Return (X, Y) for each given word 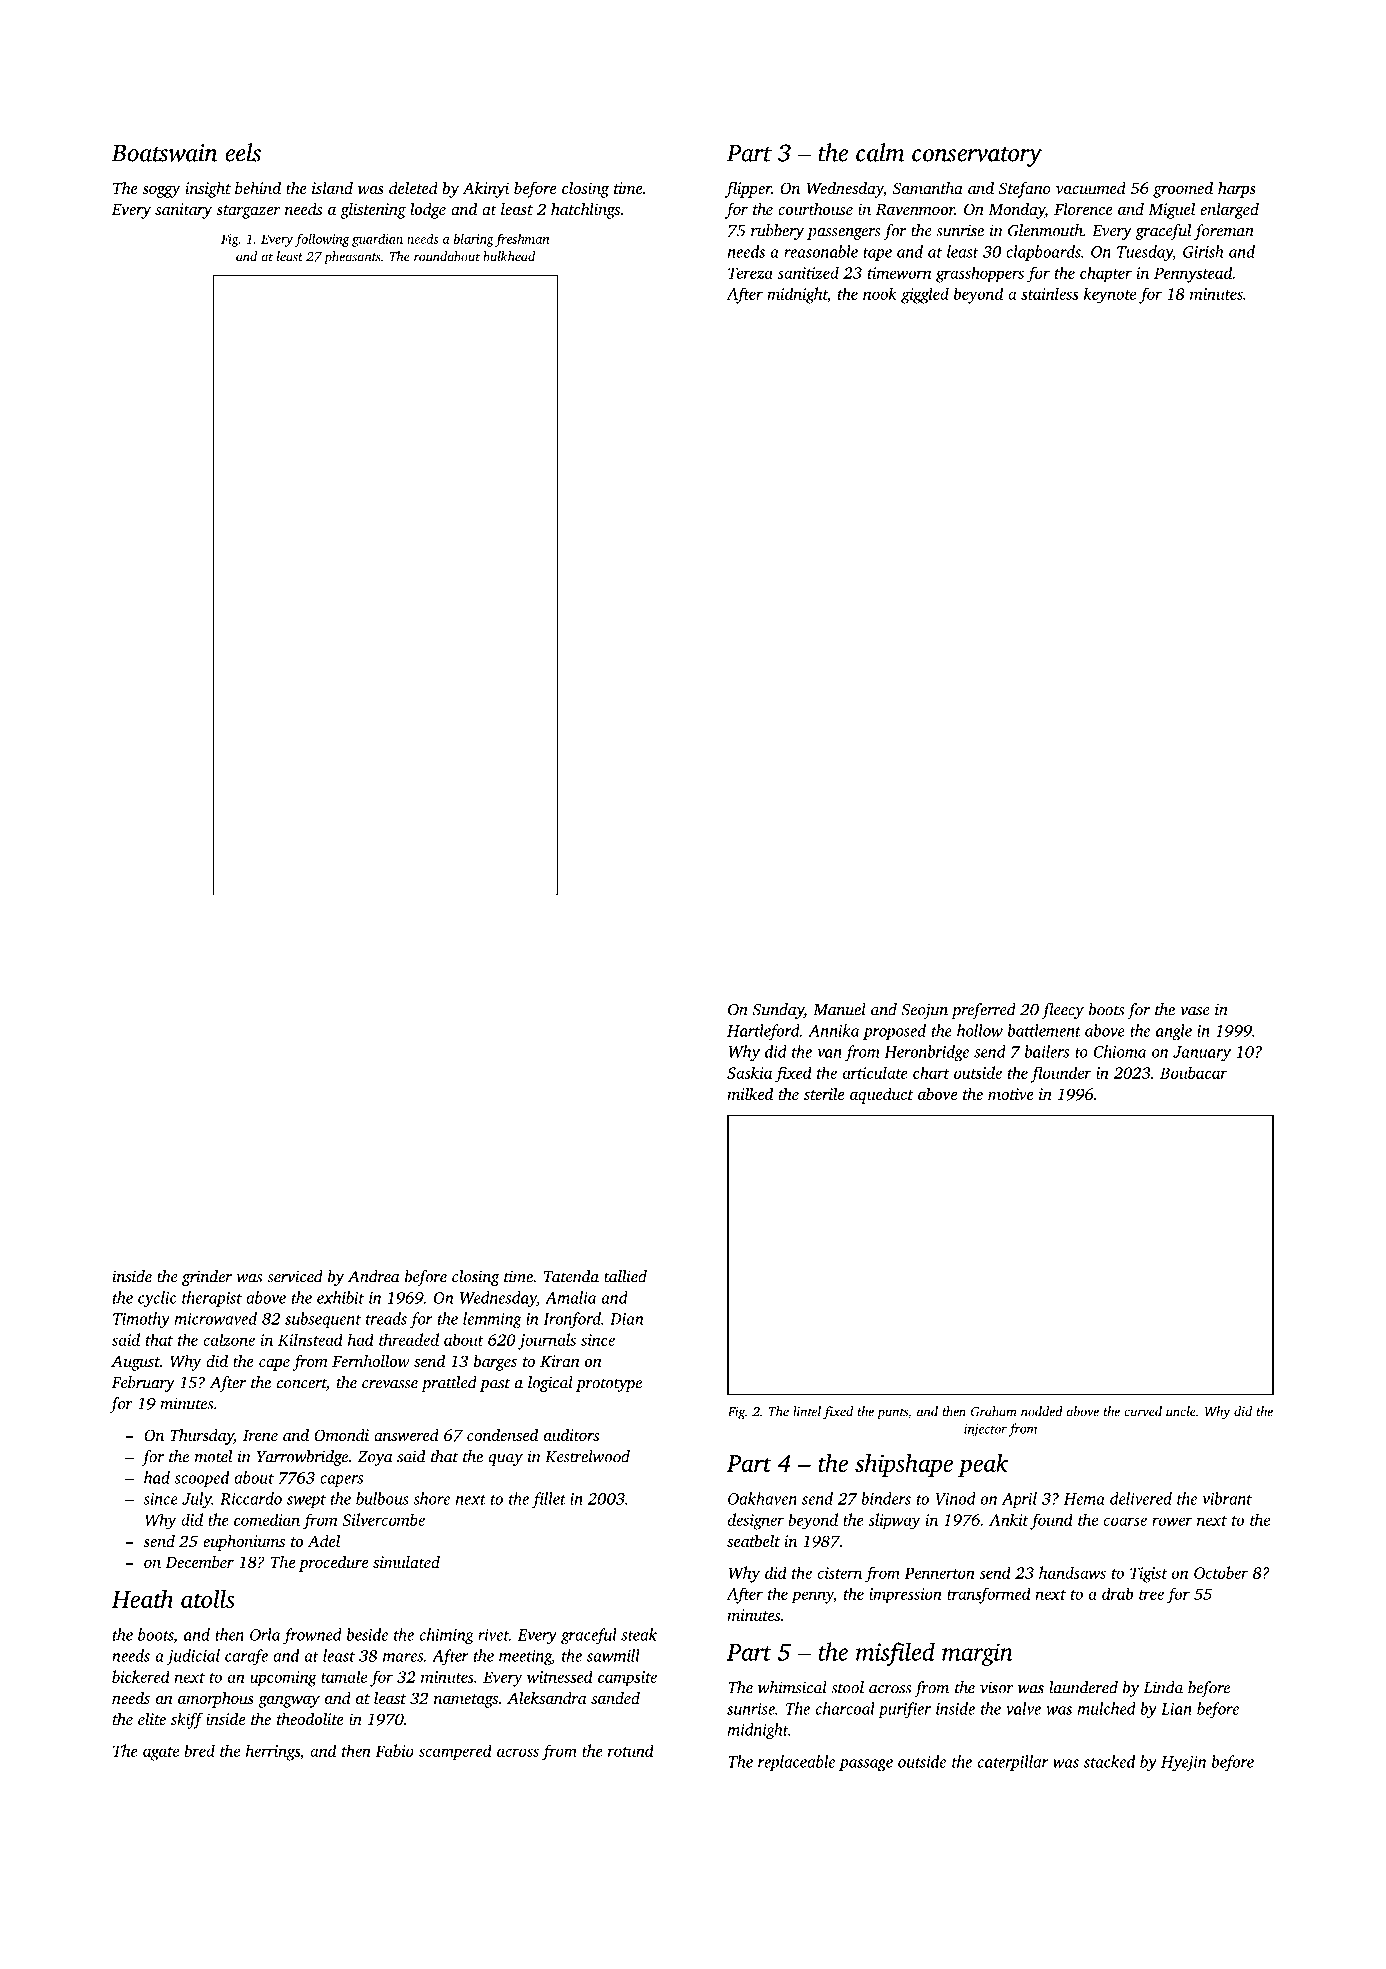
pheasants (352, 257)
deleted (413, 187)
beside (367, 1634)
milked (750, 1093)
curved (1143, 1411)
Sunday (778, 1011)
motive (1011, 1094)
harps (1237, 190)
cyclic (157, 1299)
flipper (748, 189)
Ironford (572, 1320)
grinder (207, 1278)
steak (639, 1634)
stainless (1049, 293)
